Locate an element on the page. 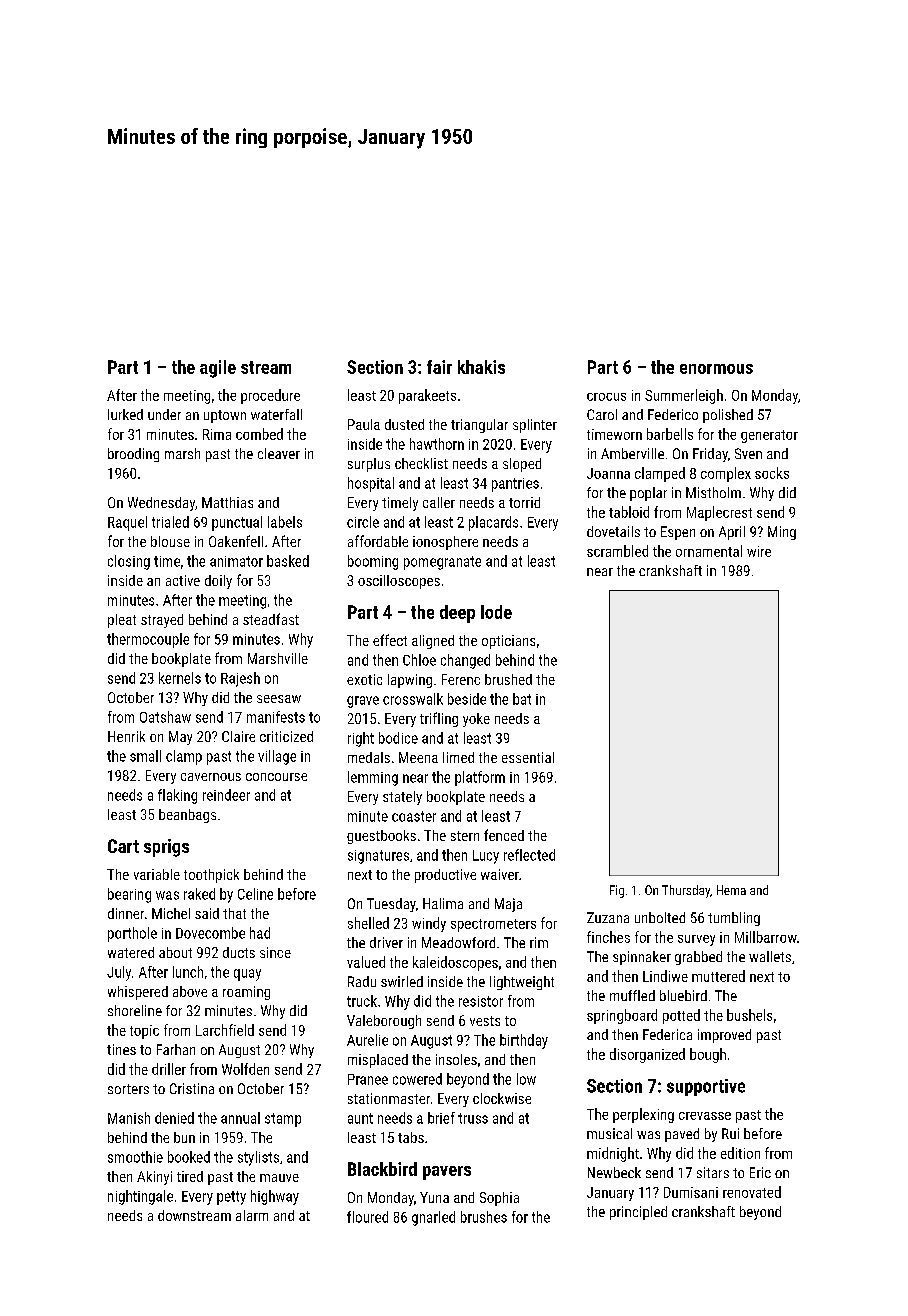  insoles is located at coordinates (456, 1059).
